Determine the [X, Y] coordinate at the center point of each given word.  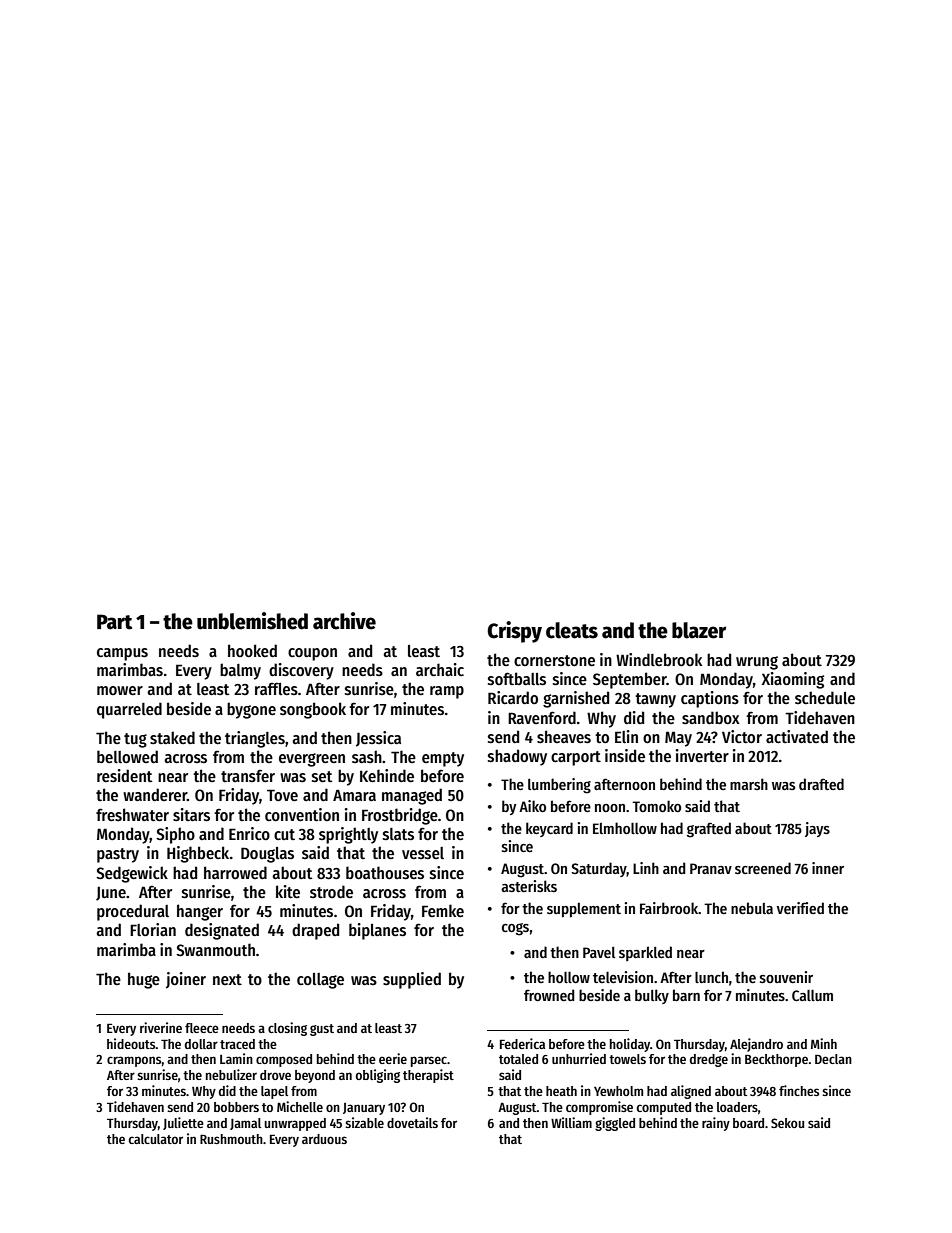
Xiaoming [793, 680]
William [571, 1122]
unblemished [252, 621]
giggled [615, 1124]
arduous [324, 1139]
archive [344, 621]
